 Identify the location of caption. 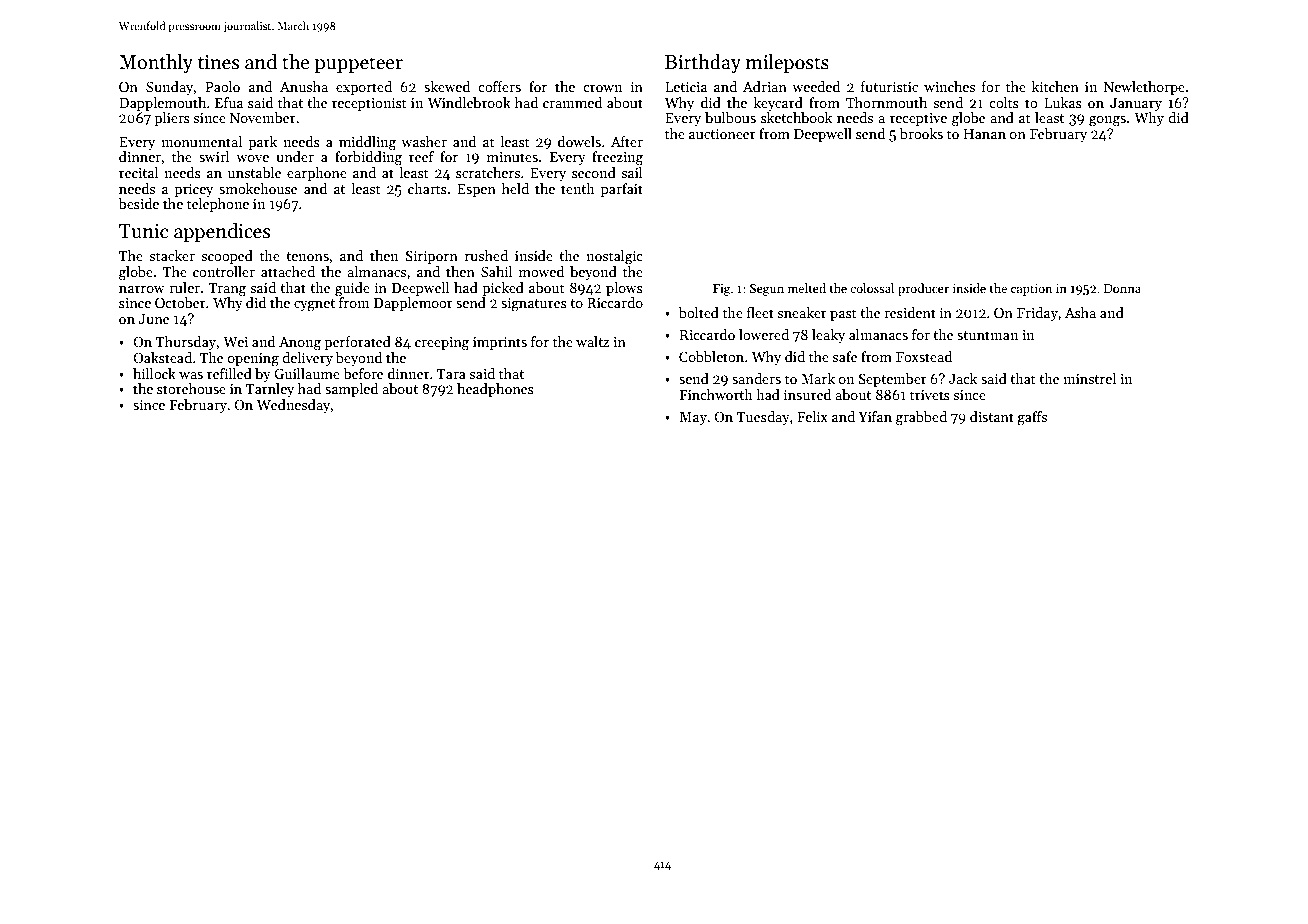
(1031, 290).
